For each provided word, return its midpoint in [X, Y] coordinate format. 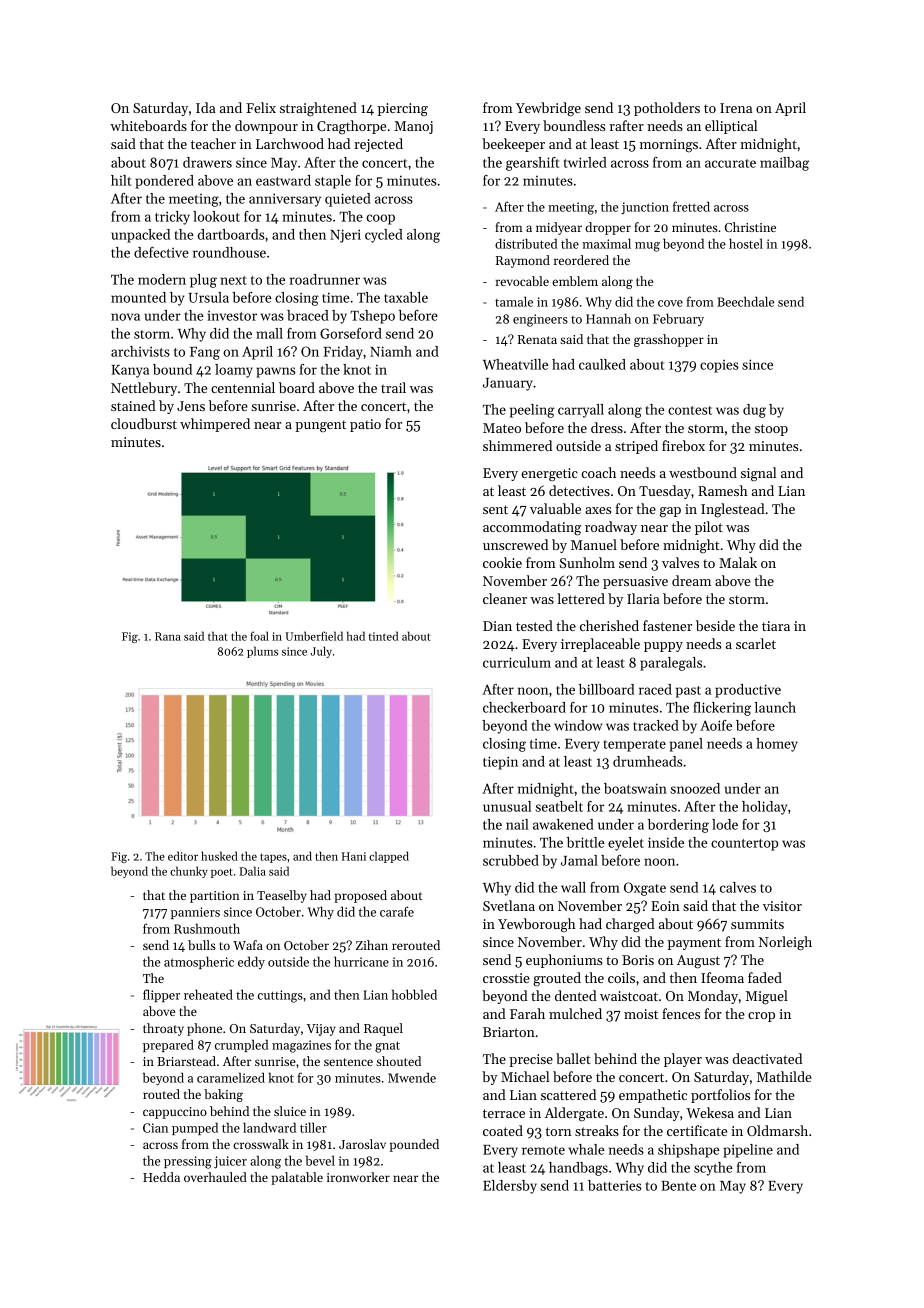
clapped [389, 857]
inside [666, 842]
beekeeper [513, 145]
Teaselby [282, 896]
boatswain [635, 788]
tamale [514, 301]
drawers [207, 162]
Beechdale [745, 301]
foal [259, 636]
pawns [276, 372]
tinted [384, 636]
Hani [354, 856]
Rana [168, 636]
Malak [738, 562]
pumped [195, 1128]
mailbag [784, 164]
